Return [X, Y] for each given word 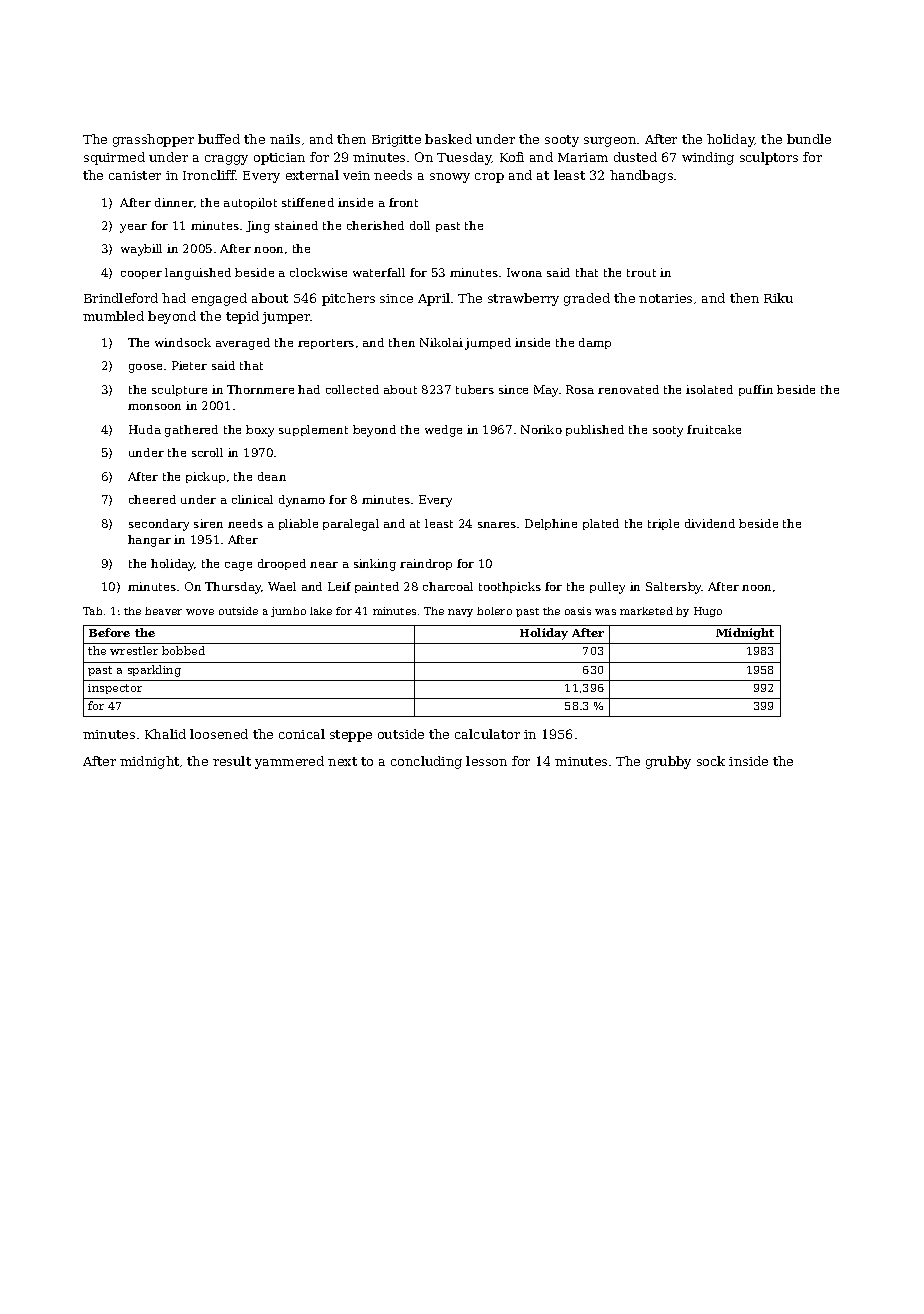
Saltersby [674, 588]
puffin [756, 390]
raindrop [426, 564]
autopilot [250, 203]
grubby [668, 762]
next [342, 761]
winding [708, 158]
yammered [289, 762]
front [403, 202]
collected [352, 389]
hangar [149, 541]
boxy [260, 431]
